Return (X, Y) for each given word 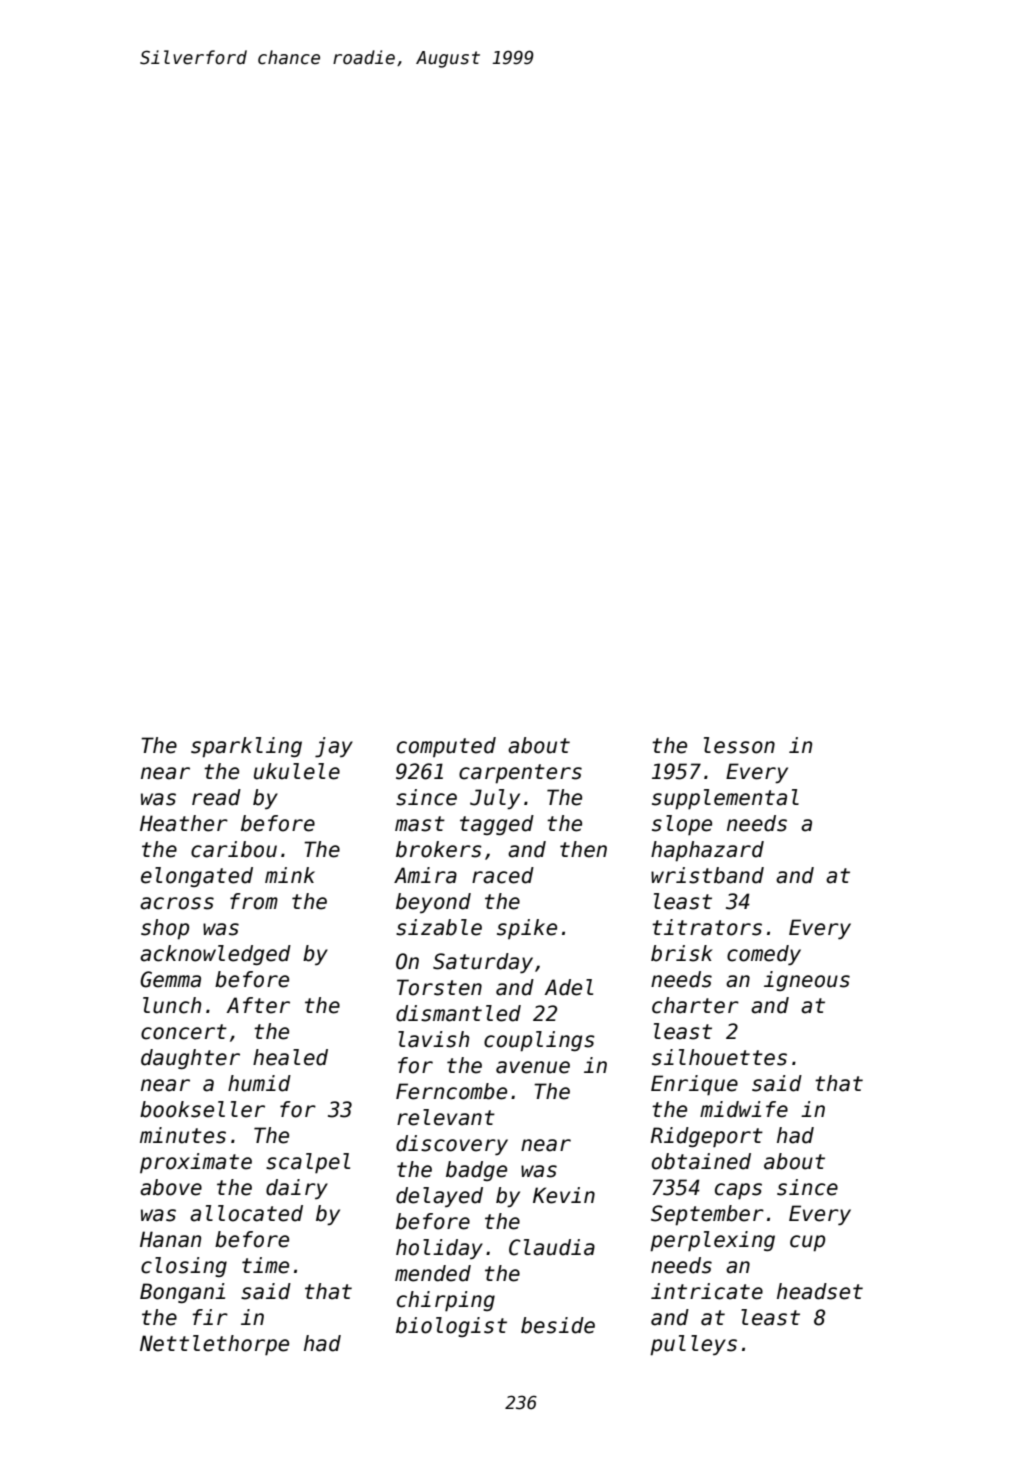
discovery (452, 1145)
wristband (707, 875)
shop (165, 929)
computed (446, 747)
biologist (451, 1327)
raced (503, 875)
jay (334, 747)
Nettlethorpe (214, 1345)
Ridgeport (707, 1137)
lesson (739, 745)
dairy (297, 1189)
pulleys (693, 1345)
